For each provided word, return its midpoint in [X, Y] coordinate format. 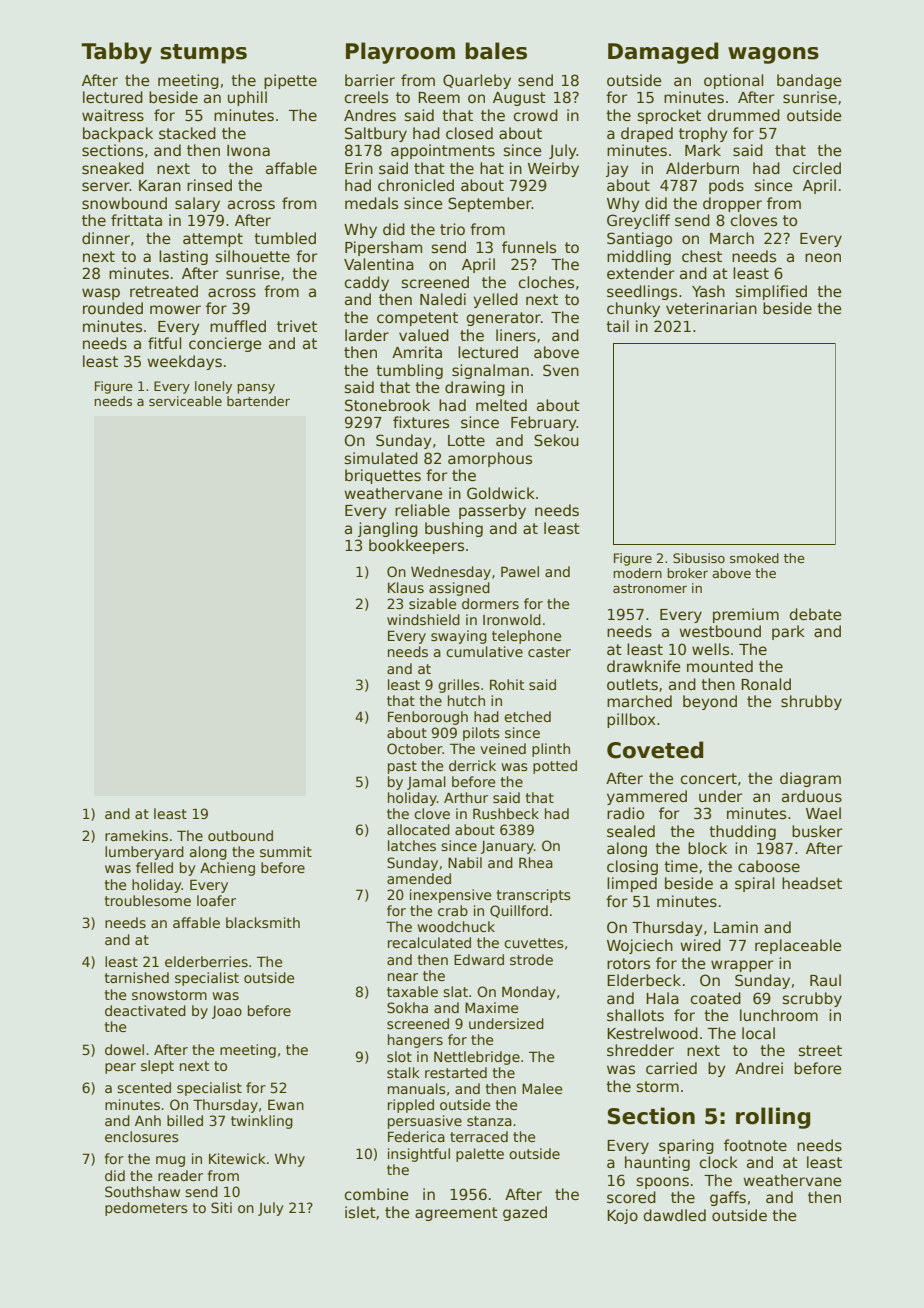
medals [371, 203]
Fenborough [428, 718]
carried [671, 1068]
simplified [771, 292]
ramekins [136, 835]
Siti [221, 1207]
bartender [258, 401]
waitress [113, 115]
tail [617, 326]
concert [708, 778]
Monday [529, 993]
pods [726, 186]
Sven [561, 370]
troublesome [148, 900]
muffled [238, 326]
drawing [475, 388]
